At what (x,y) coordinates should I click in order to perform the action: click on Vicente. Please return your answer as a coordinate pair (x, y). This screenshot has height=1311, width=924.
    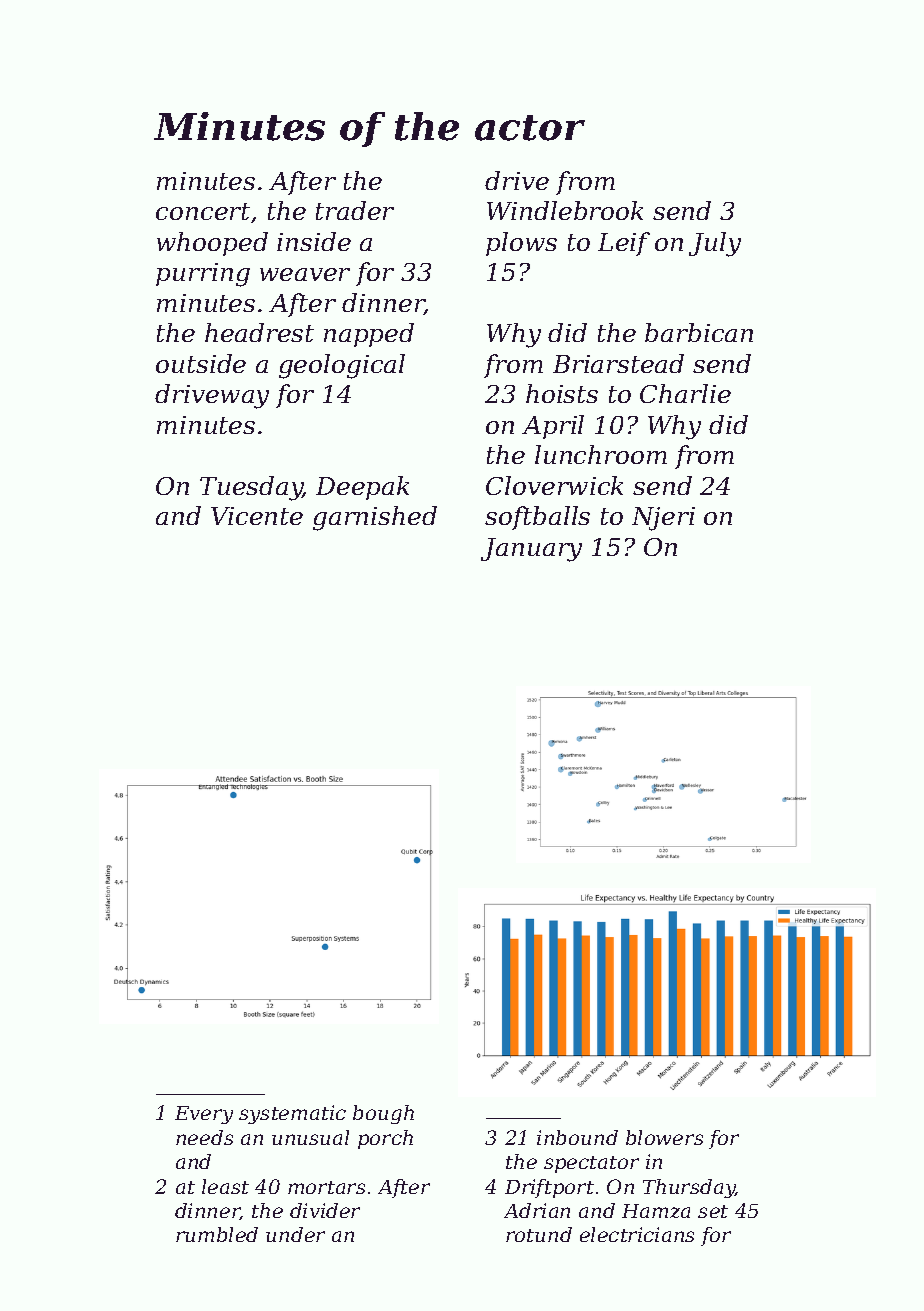
    Looking at the image, I should click on (257, 516).
